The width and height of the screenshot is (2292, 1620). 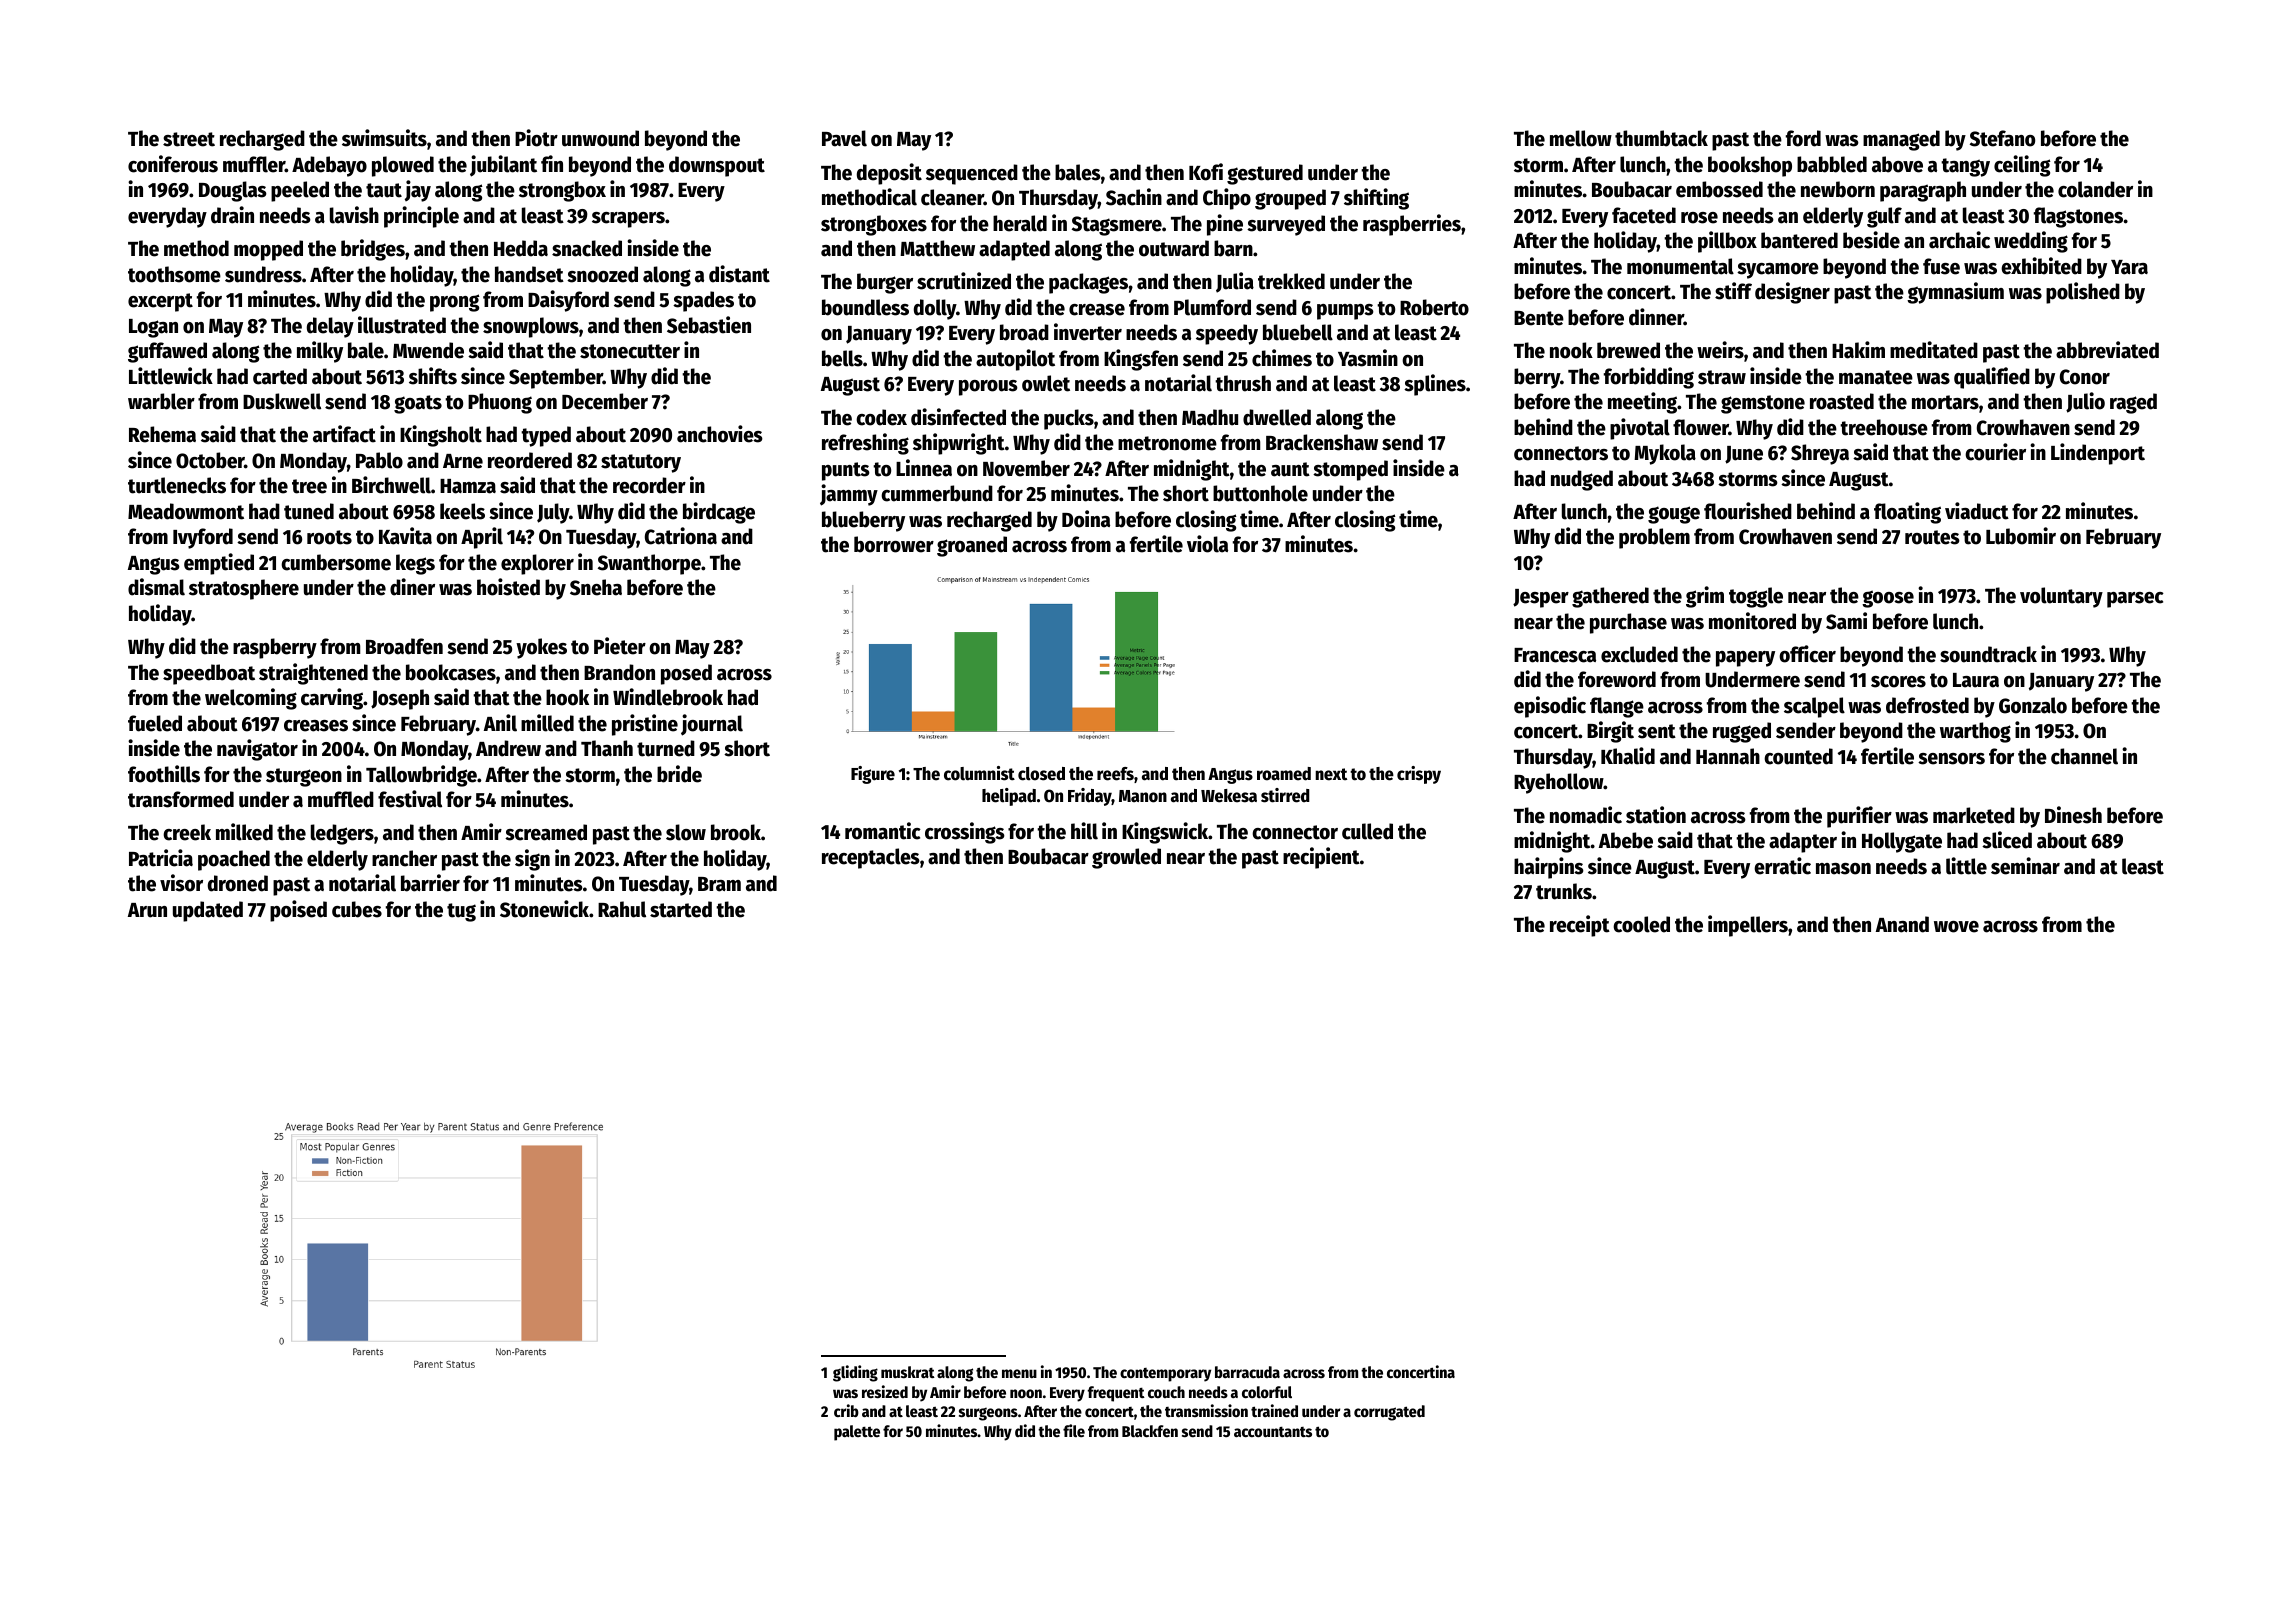 What do you see at coordinates (1580, 926) in the screenshot?
I see `receipt` at bounding box center [1580, 926].
